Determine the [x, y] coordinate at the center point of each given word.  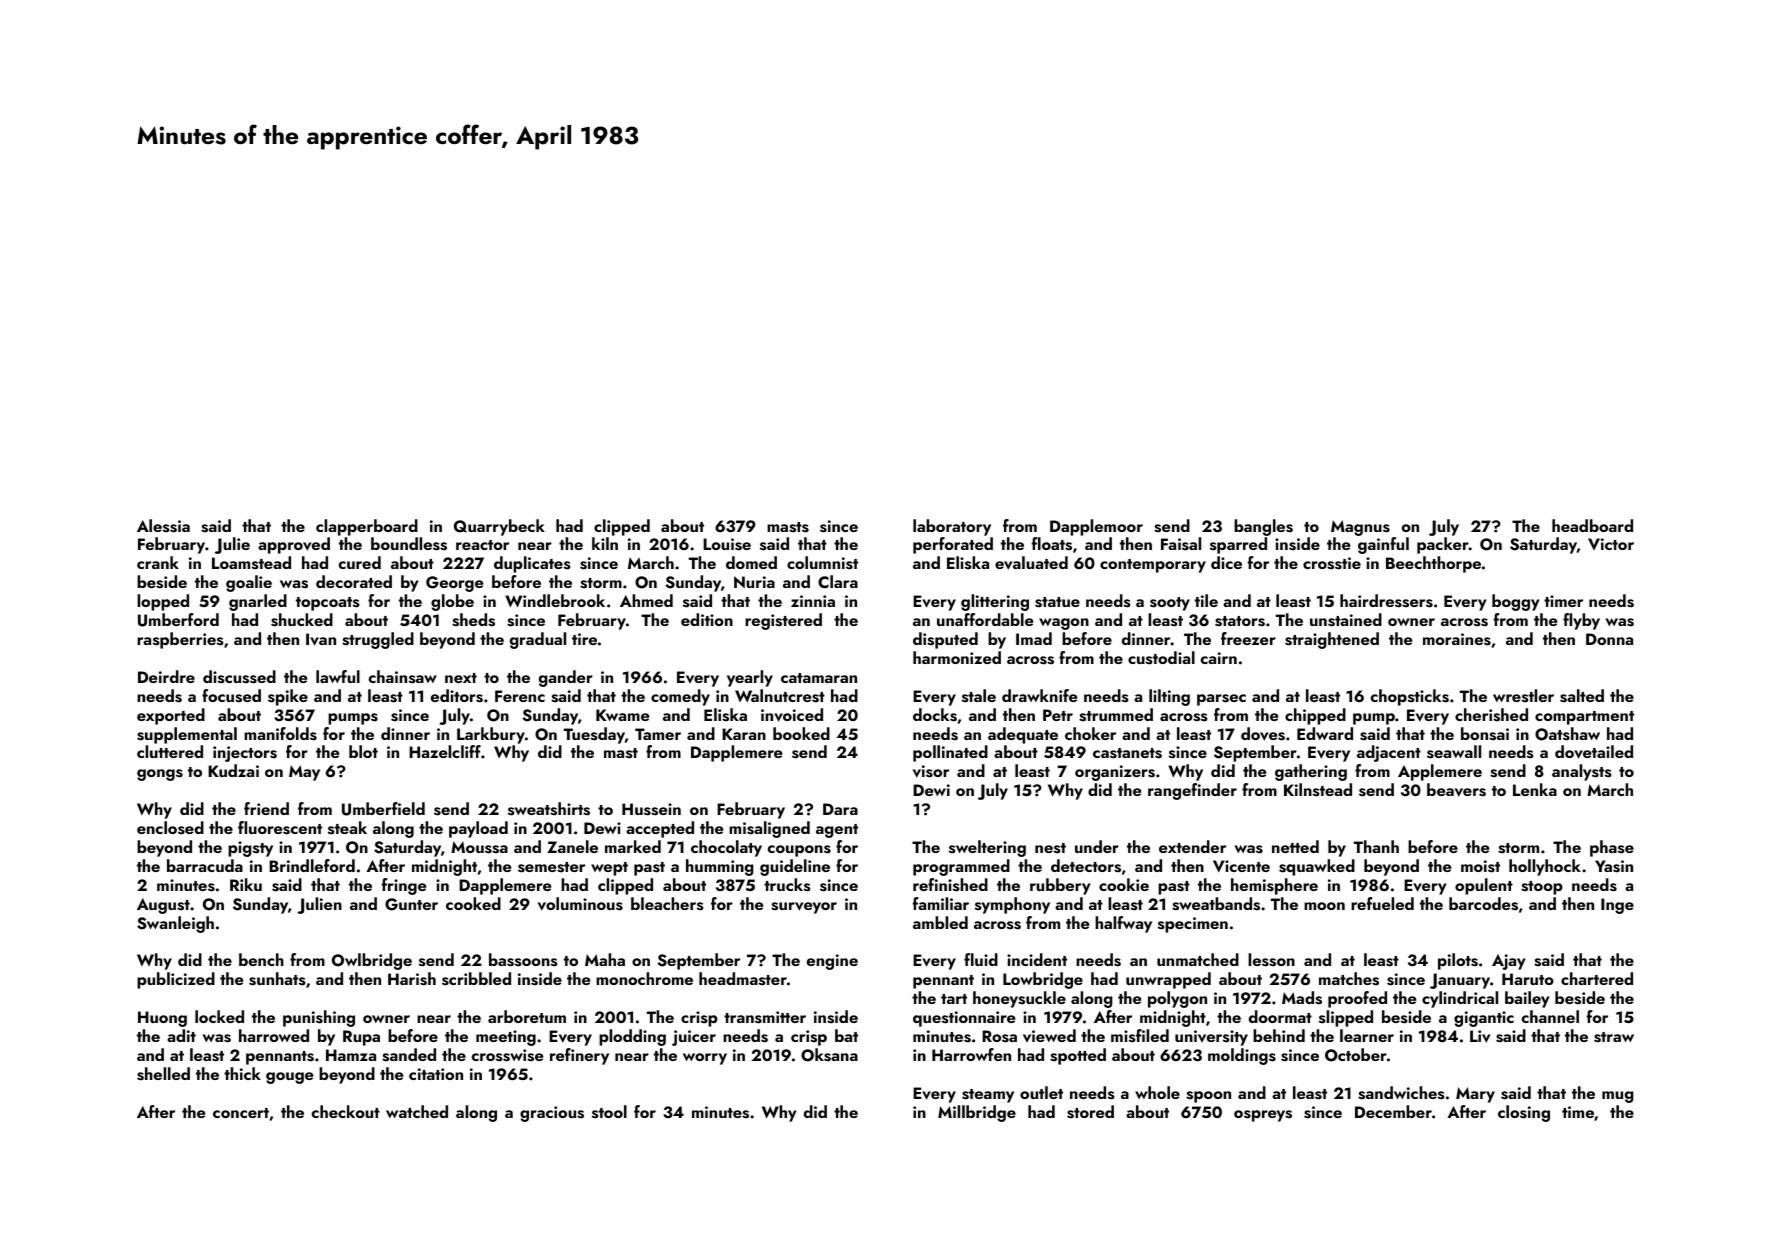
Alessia [163, 526]
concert [241, 1113]
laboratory [952, 527]
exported [171, 716]
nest [1050, 848]
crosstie [1332, 563]
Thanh [1376, 846]
